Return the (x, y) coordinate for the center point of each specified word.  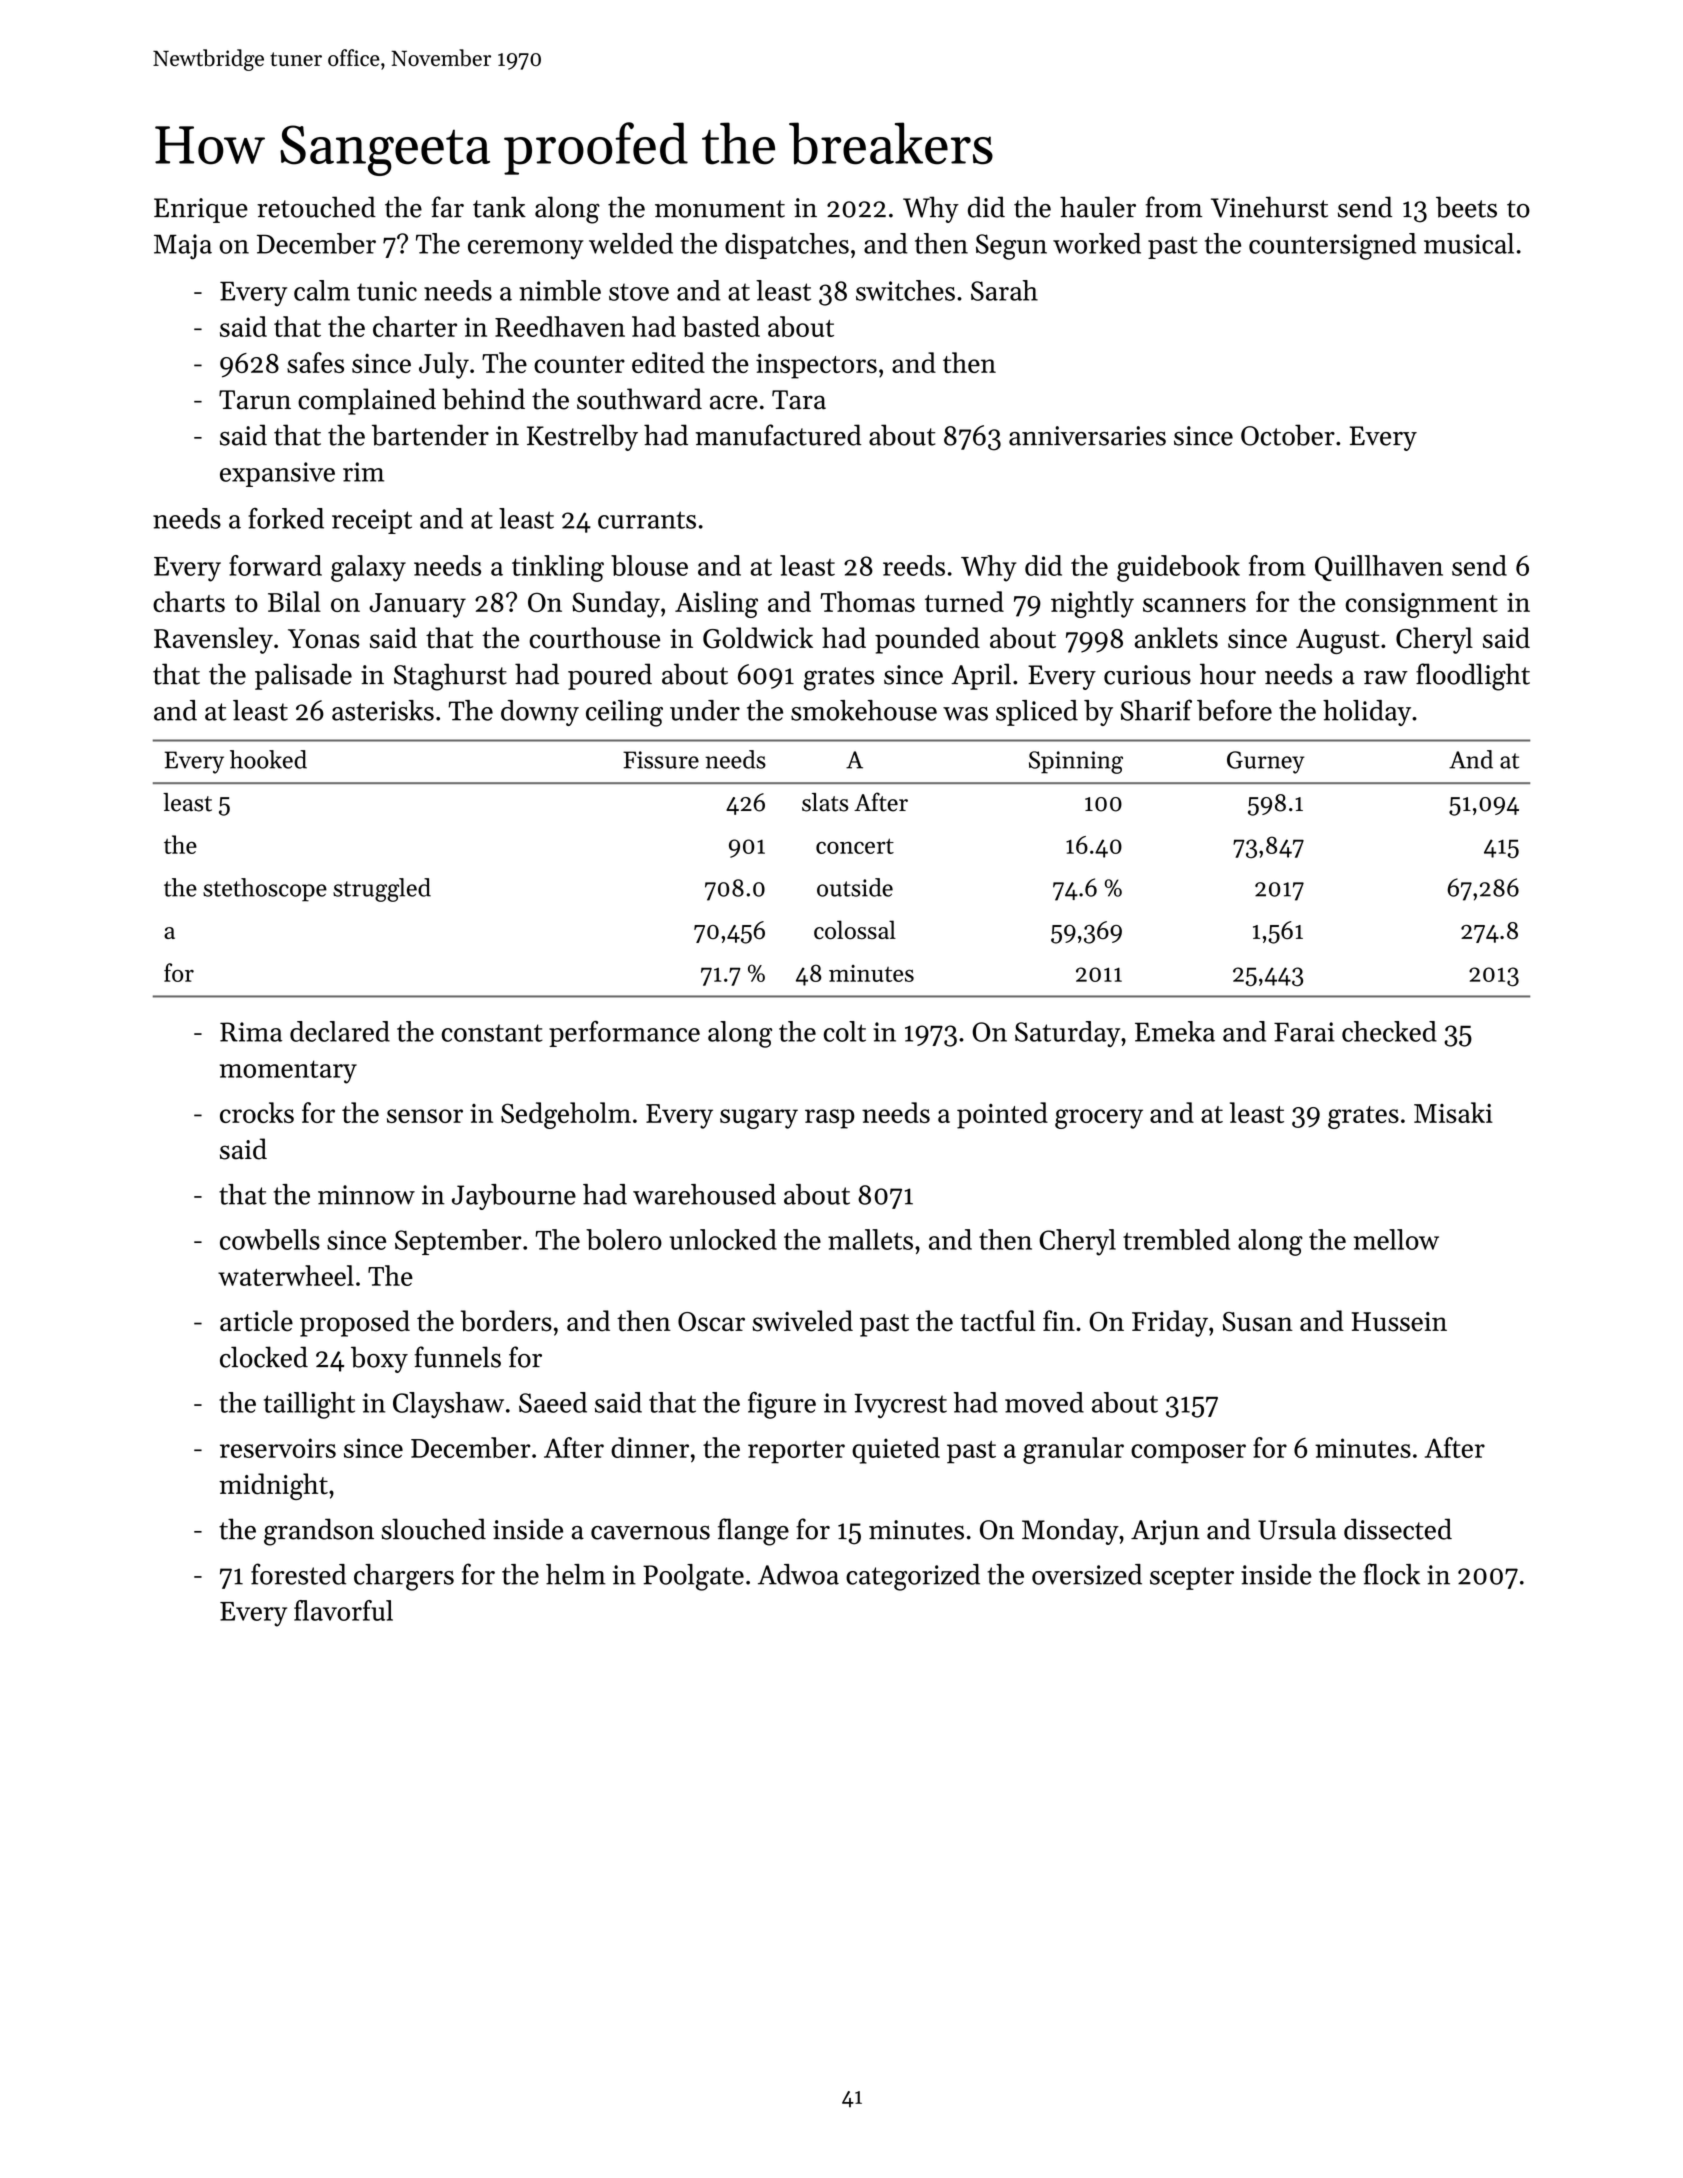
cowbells (270, 1239)
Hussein (1399, 1322)
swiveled (802, 1321)
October (1288, 435)
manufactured (778, 435)
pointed (1002, 1115)
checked (1389, 1031)
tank (499, 207)
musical (1469, 243)
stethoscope (265, 890)
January (417, 605)
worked (1097, 243)
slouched (433, 1529)
